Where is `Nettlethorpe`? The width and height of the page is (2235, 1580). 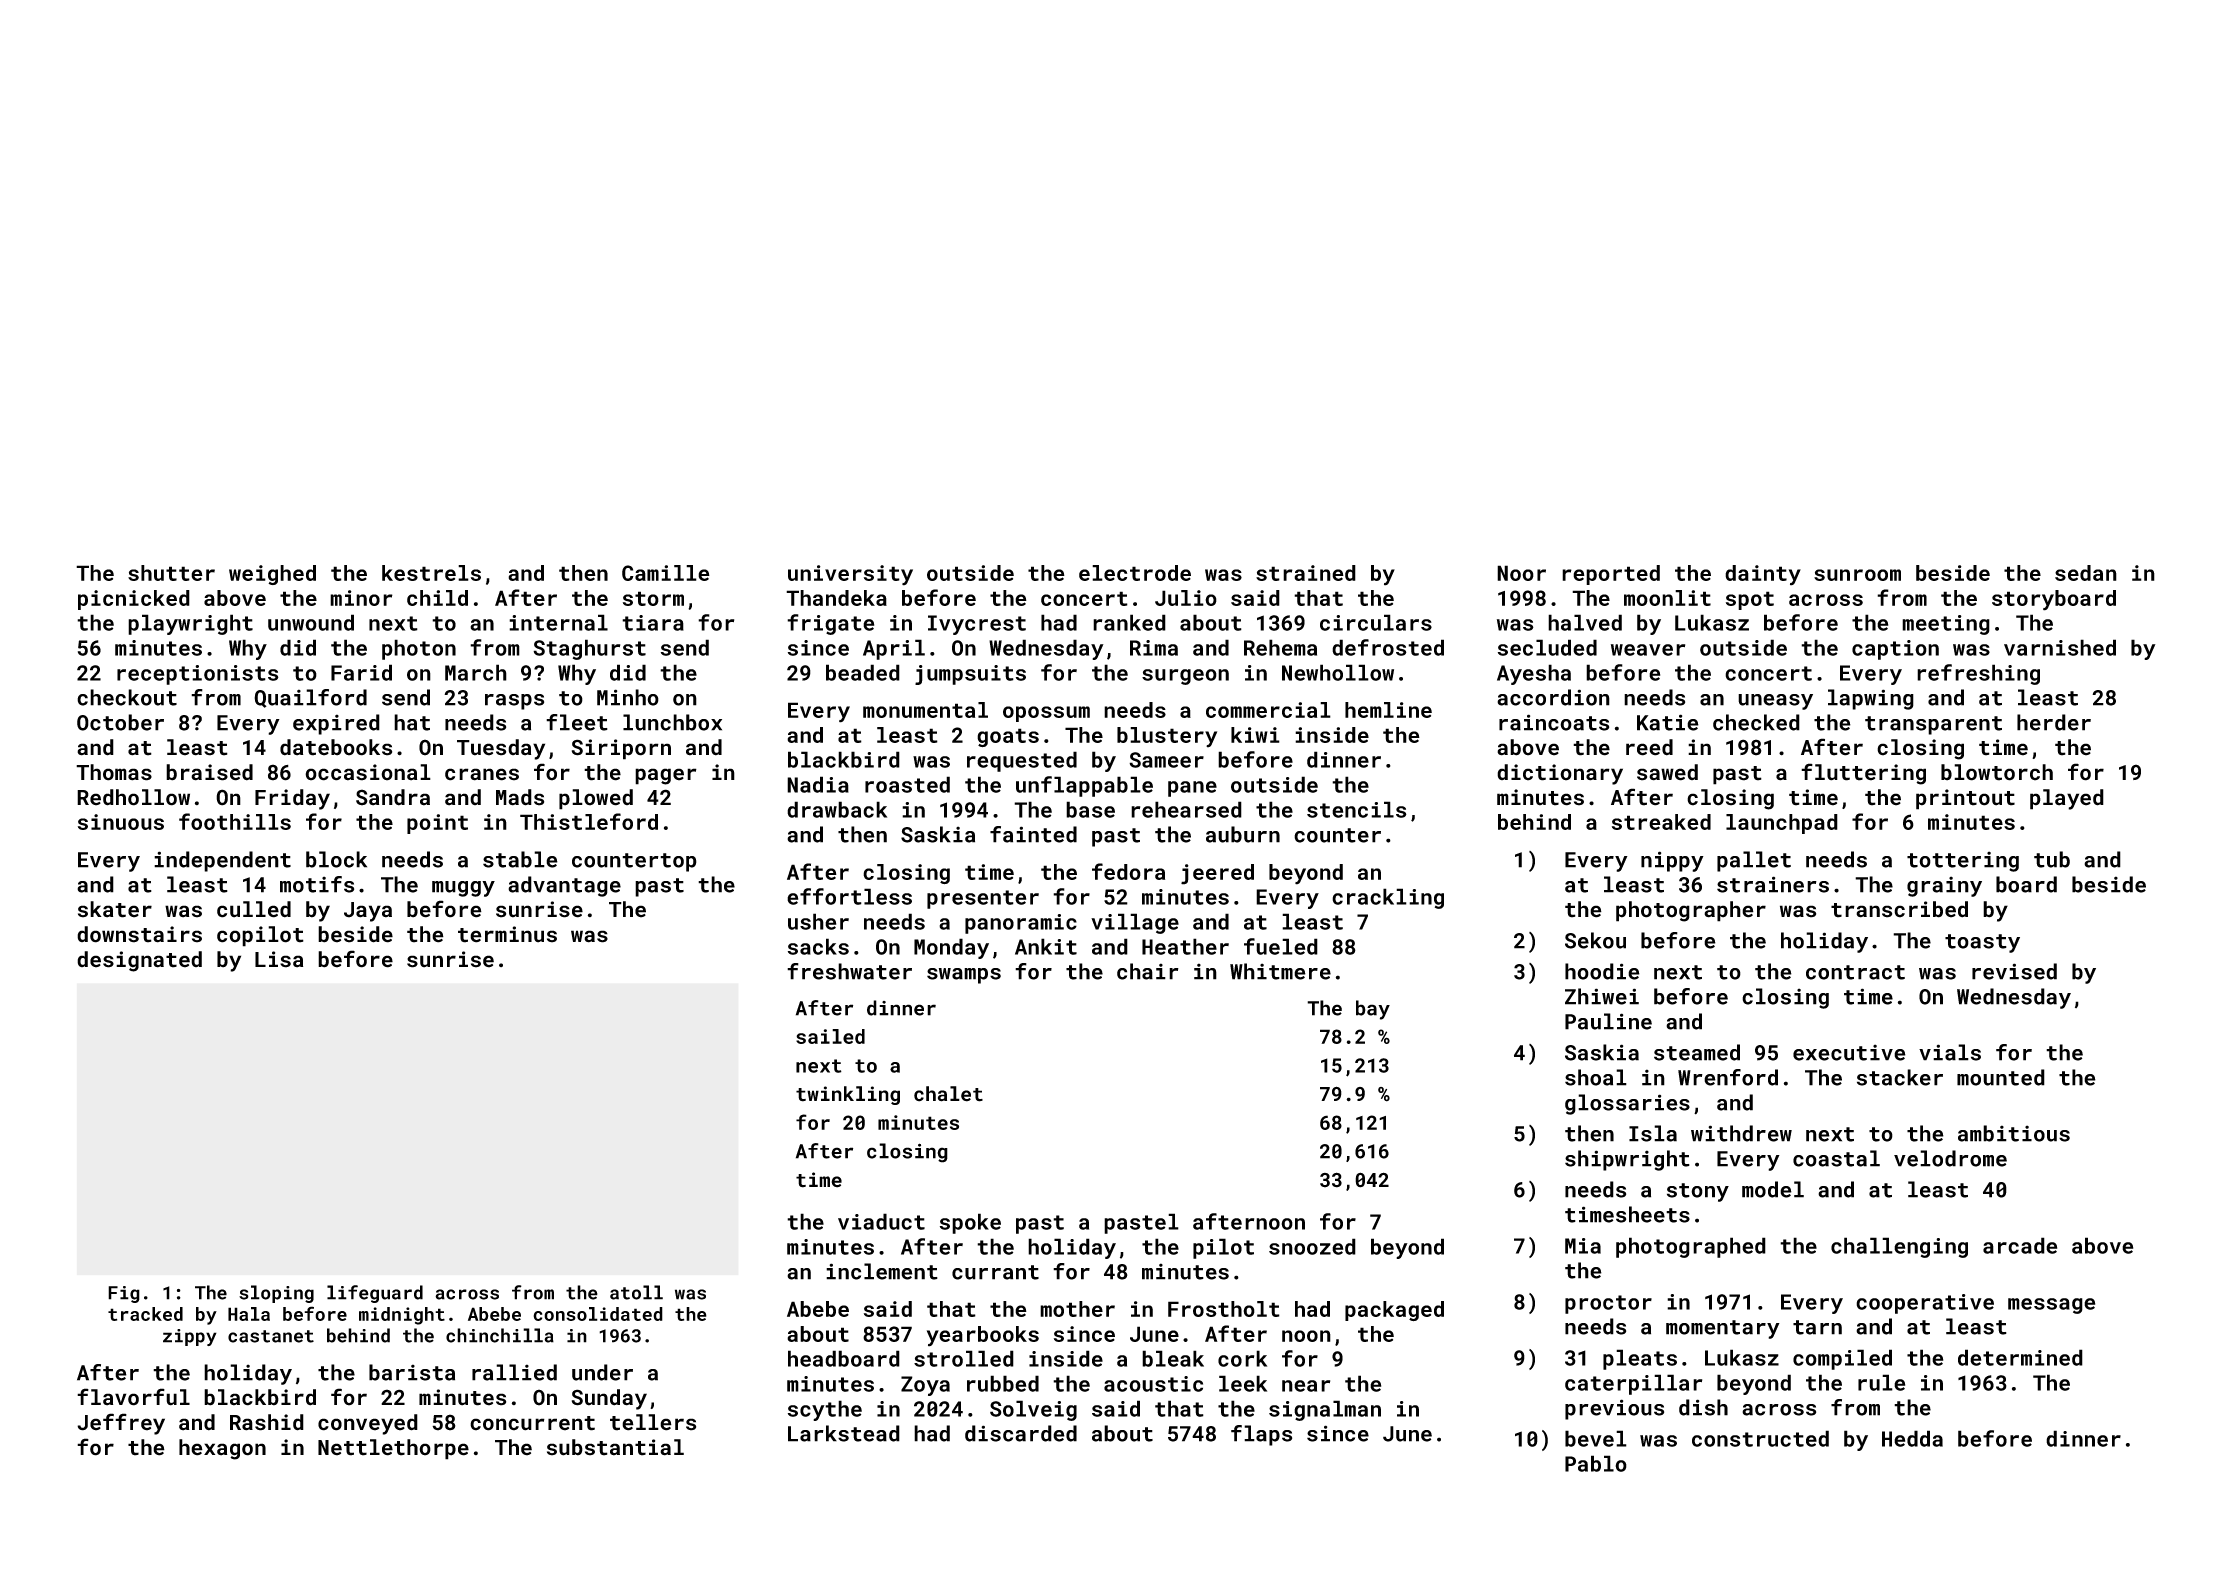 Nettlethorpe is located at coordinates (393, 1449).
